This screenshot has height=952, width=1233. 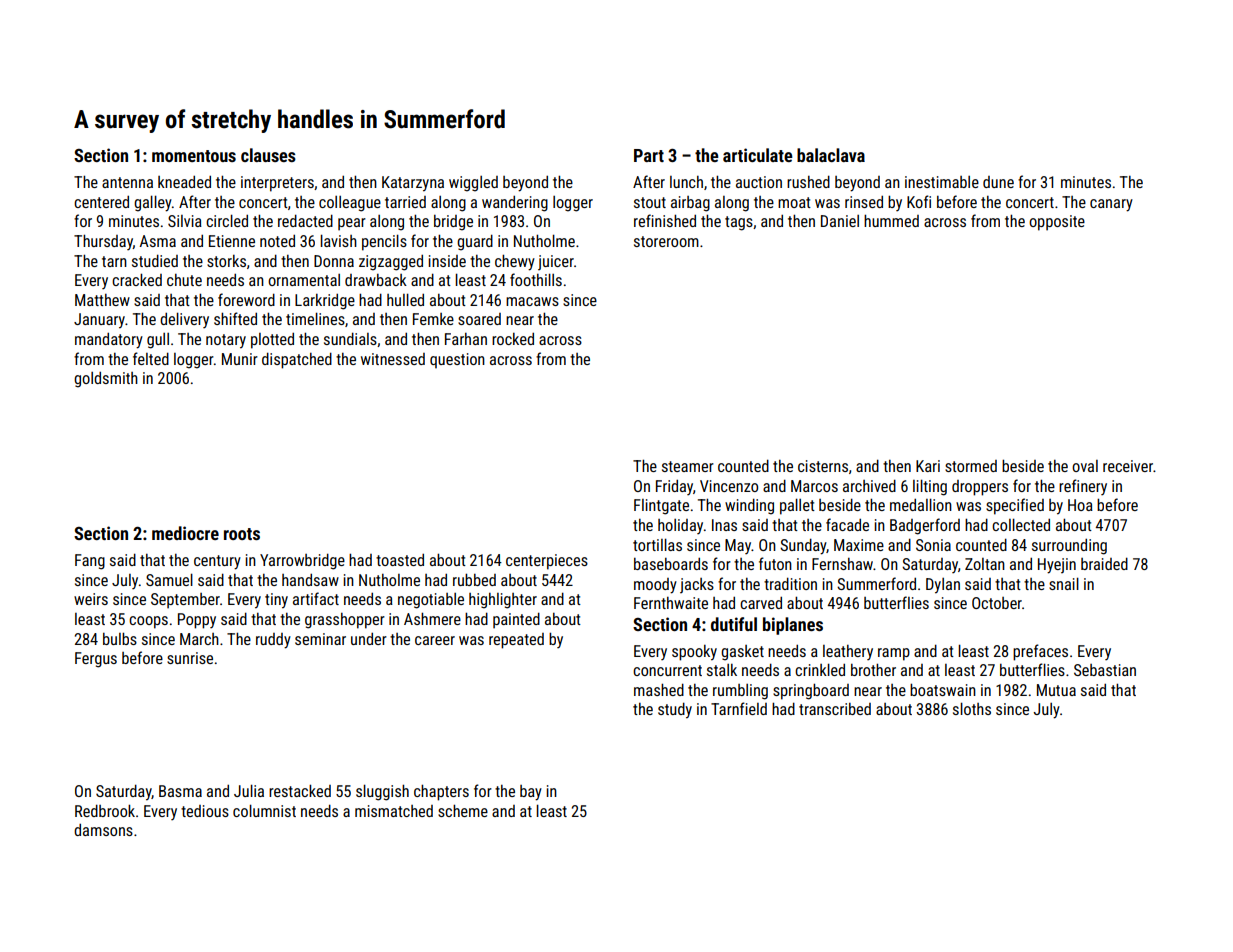 What do you see at coordinates (655, 586) in the screenshot?
I see `moody` at bounding box center [655, 586].
